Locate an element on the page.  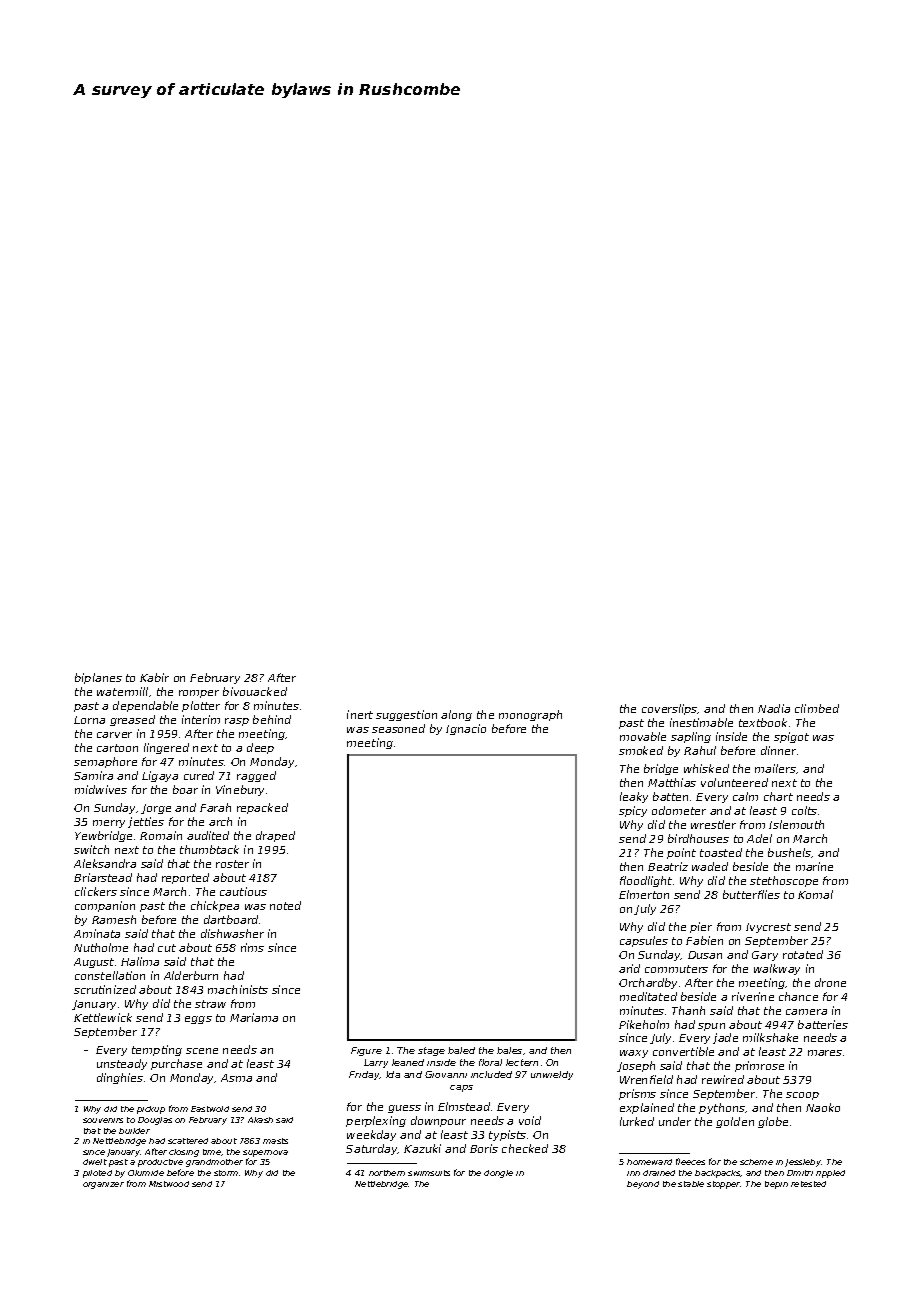
scrutinized is located at coordinates (105, 989).
